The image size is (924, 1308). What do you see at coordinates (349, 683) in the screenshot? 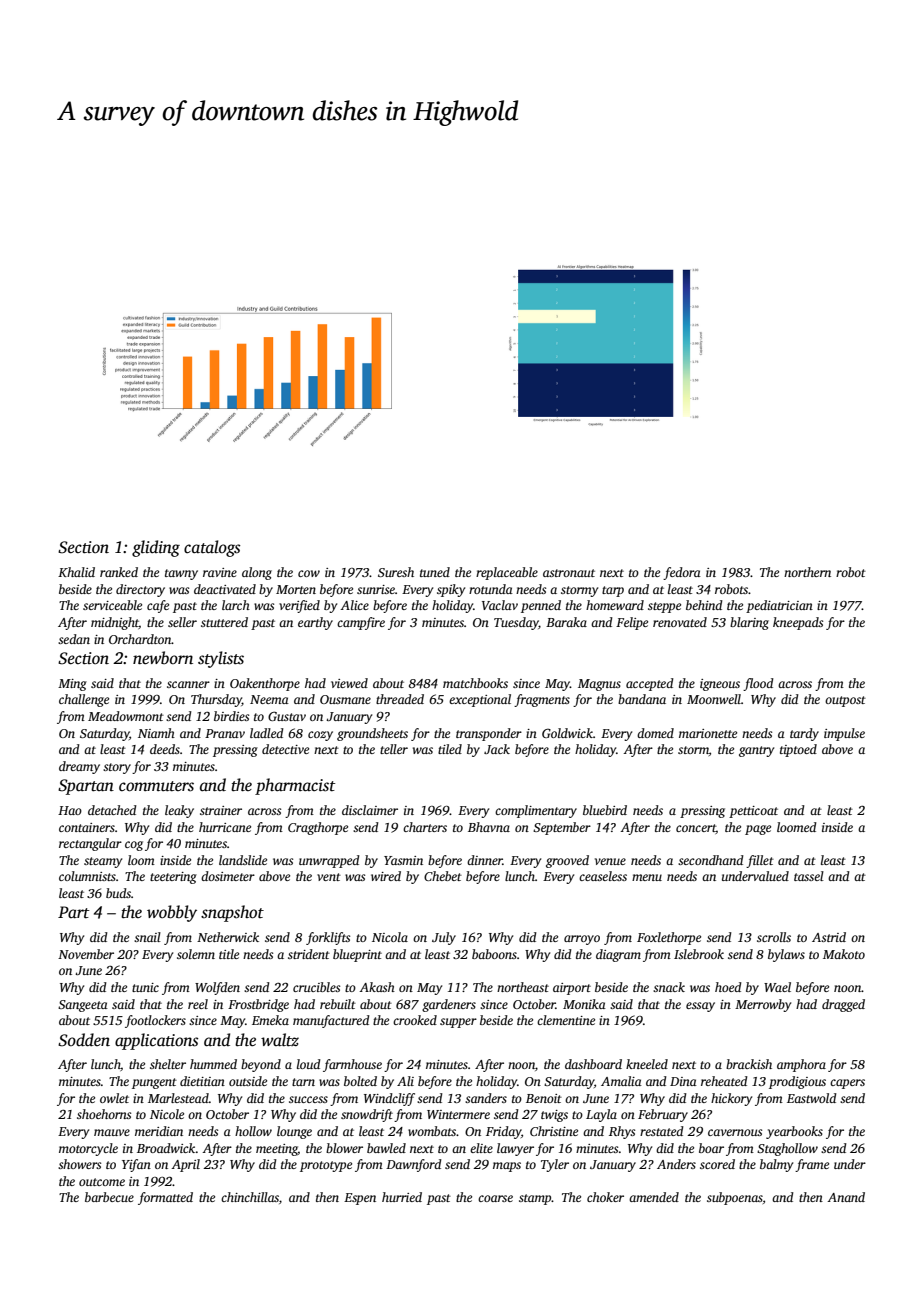
I see `viewed` at bounding box center [349, 683].
